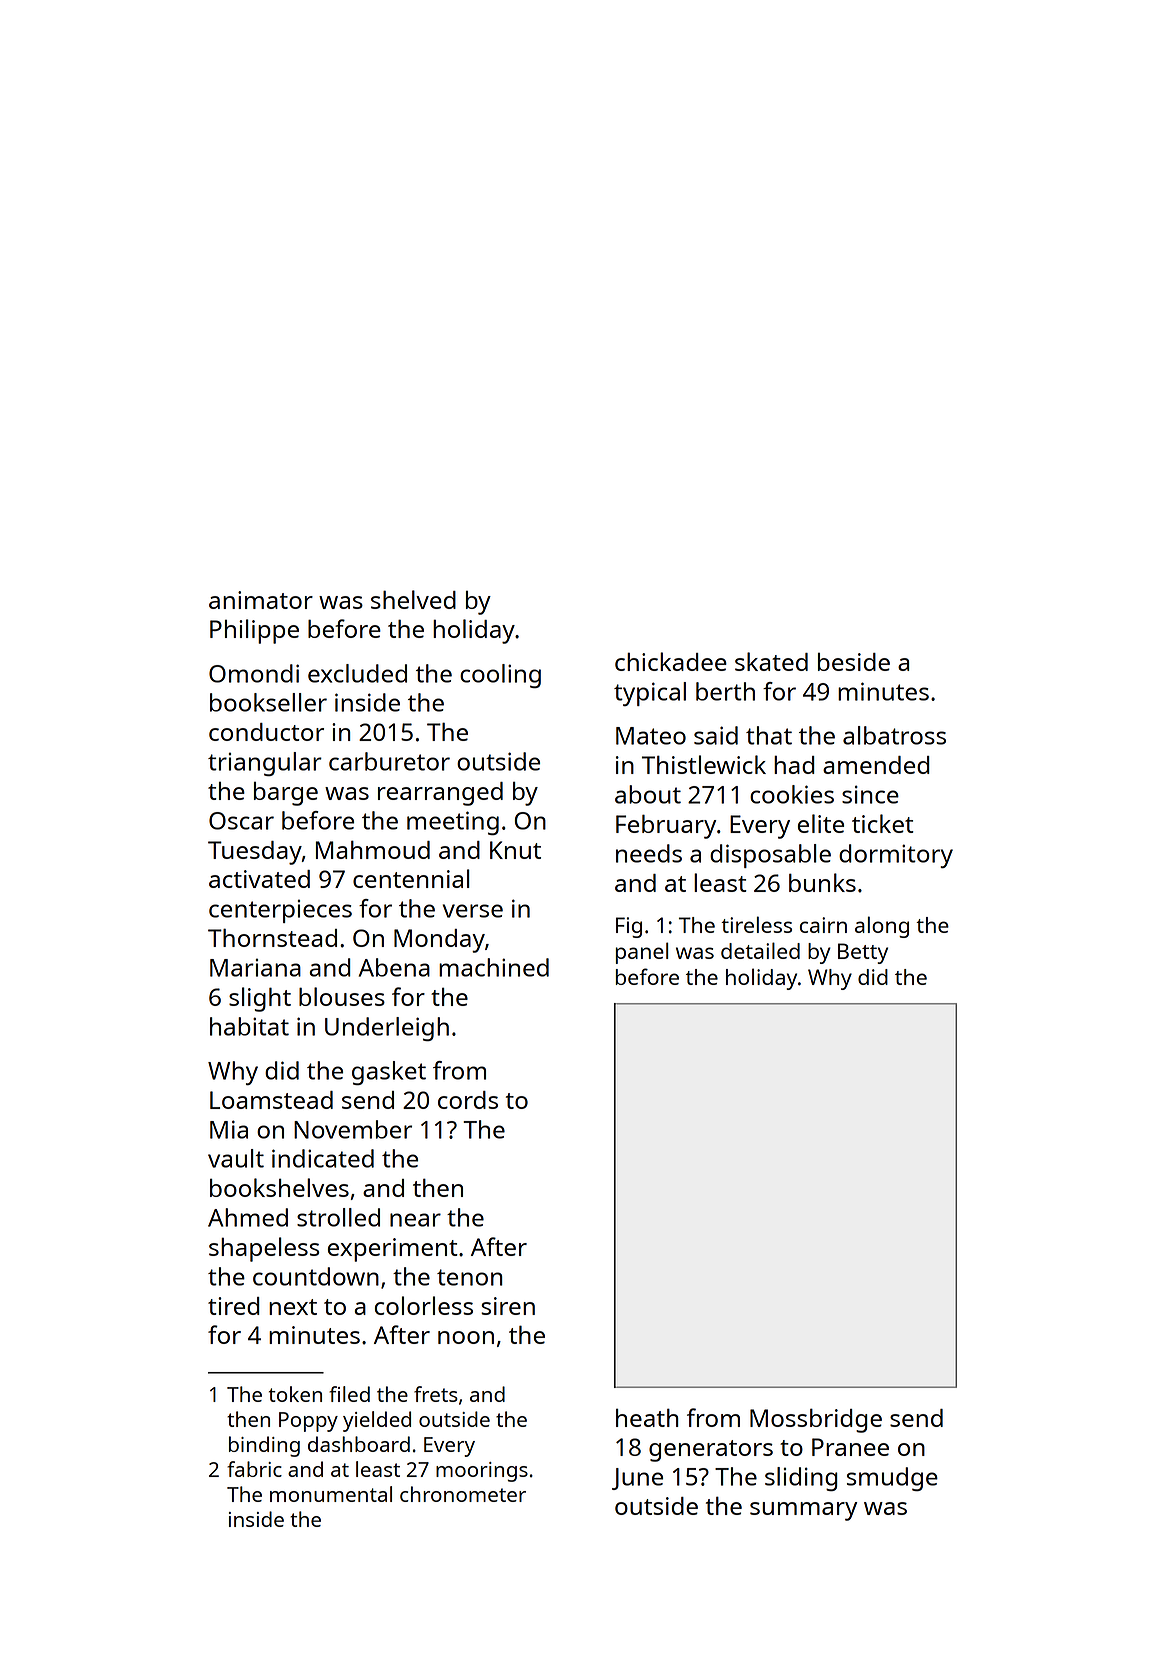  What do you see at coordinates (261, 600) in the page?
I see `animator` at bounding box center [261, 600].
